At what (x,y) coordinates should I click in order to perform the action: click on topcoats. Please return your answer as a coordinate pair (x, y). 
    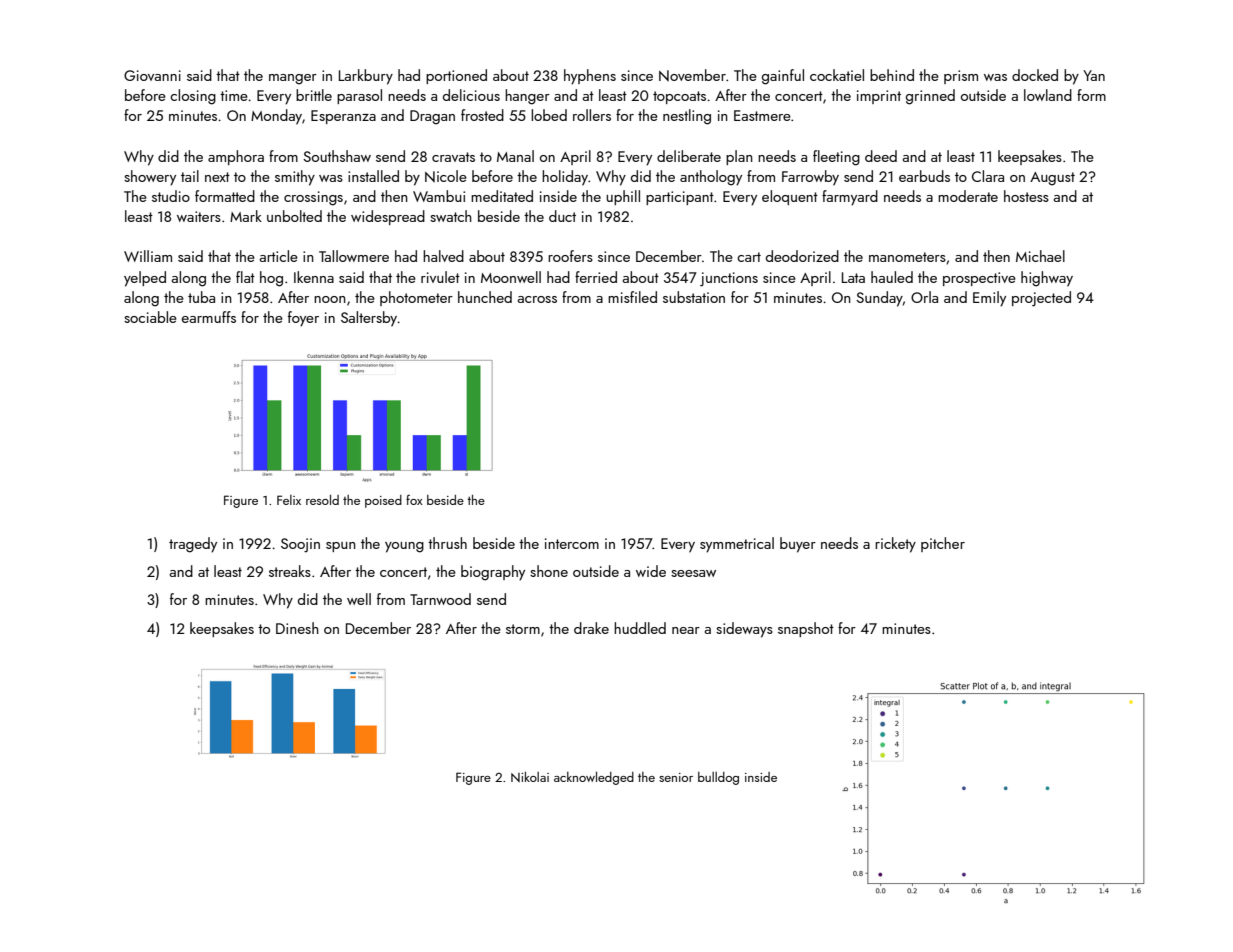
    Looking at the image, I should click on (679, 97).
